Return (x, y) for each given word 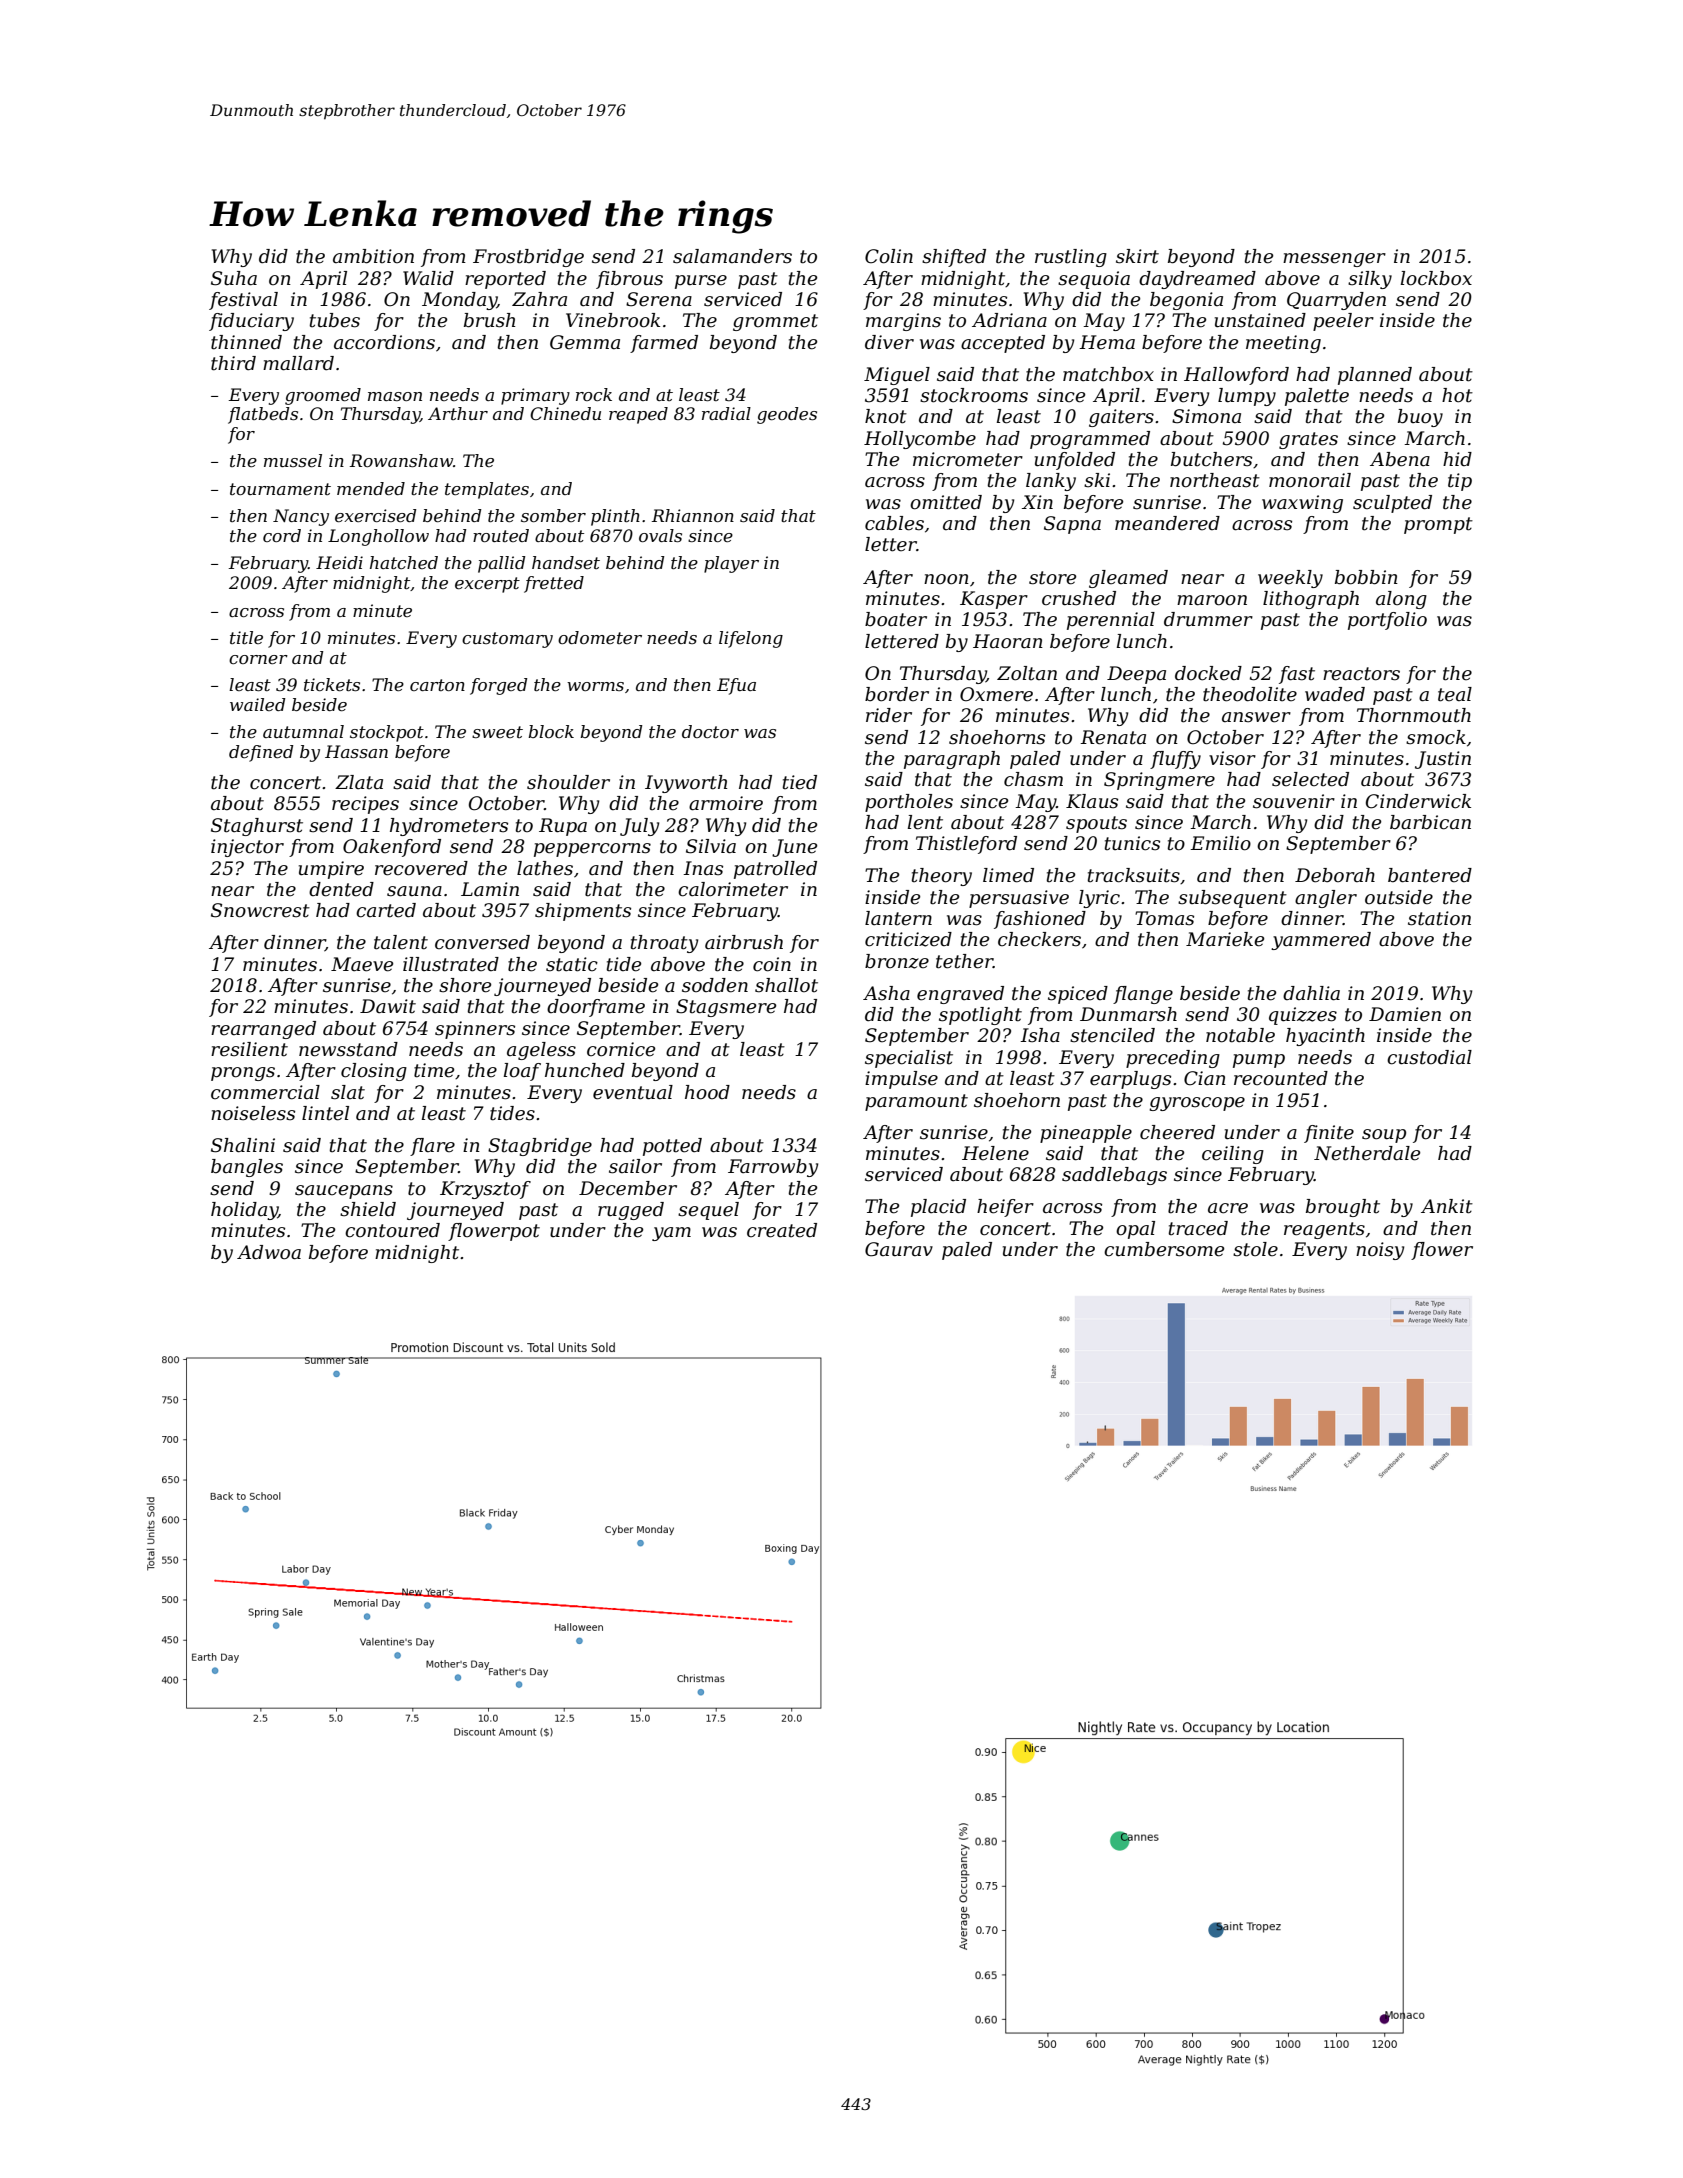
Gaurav (899, 1249)
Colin (889, 256)
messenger (1334, 260)
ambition (373, 256)
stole (1255, 1249)
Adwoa (269, 1252)
